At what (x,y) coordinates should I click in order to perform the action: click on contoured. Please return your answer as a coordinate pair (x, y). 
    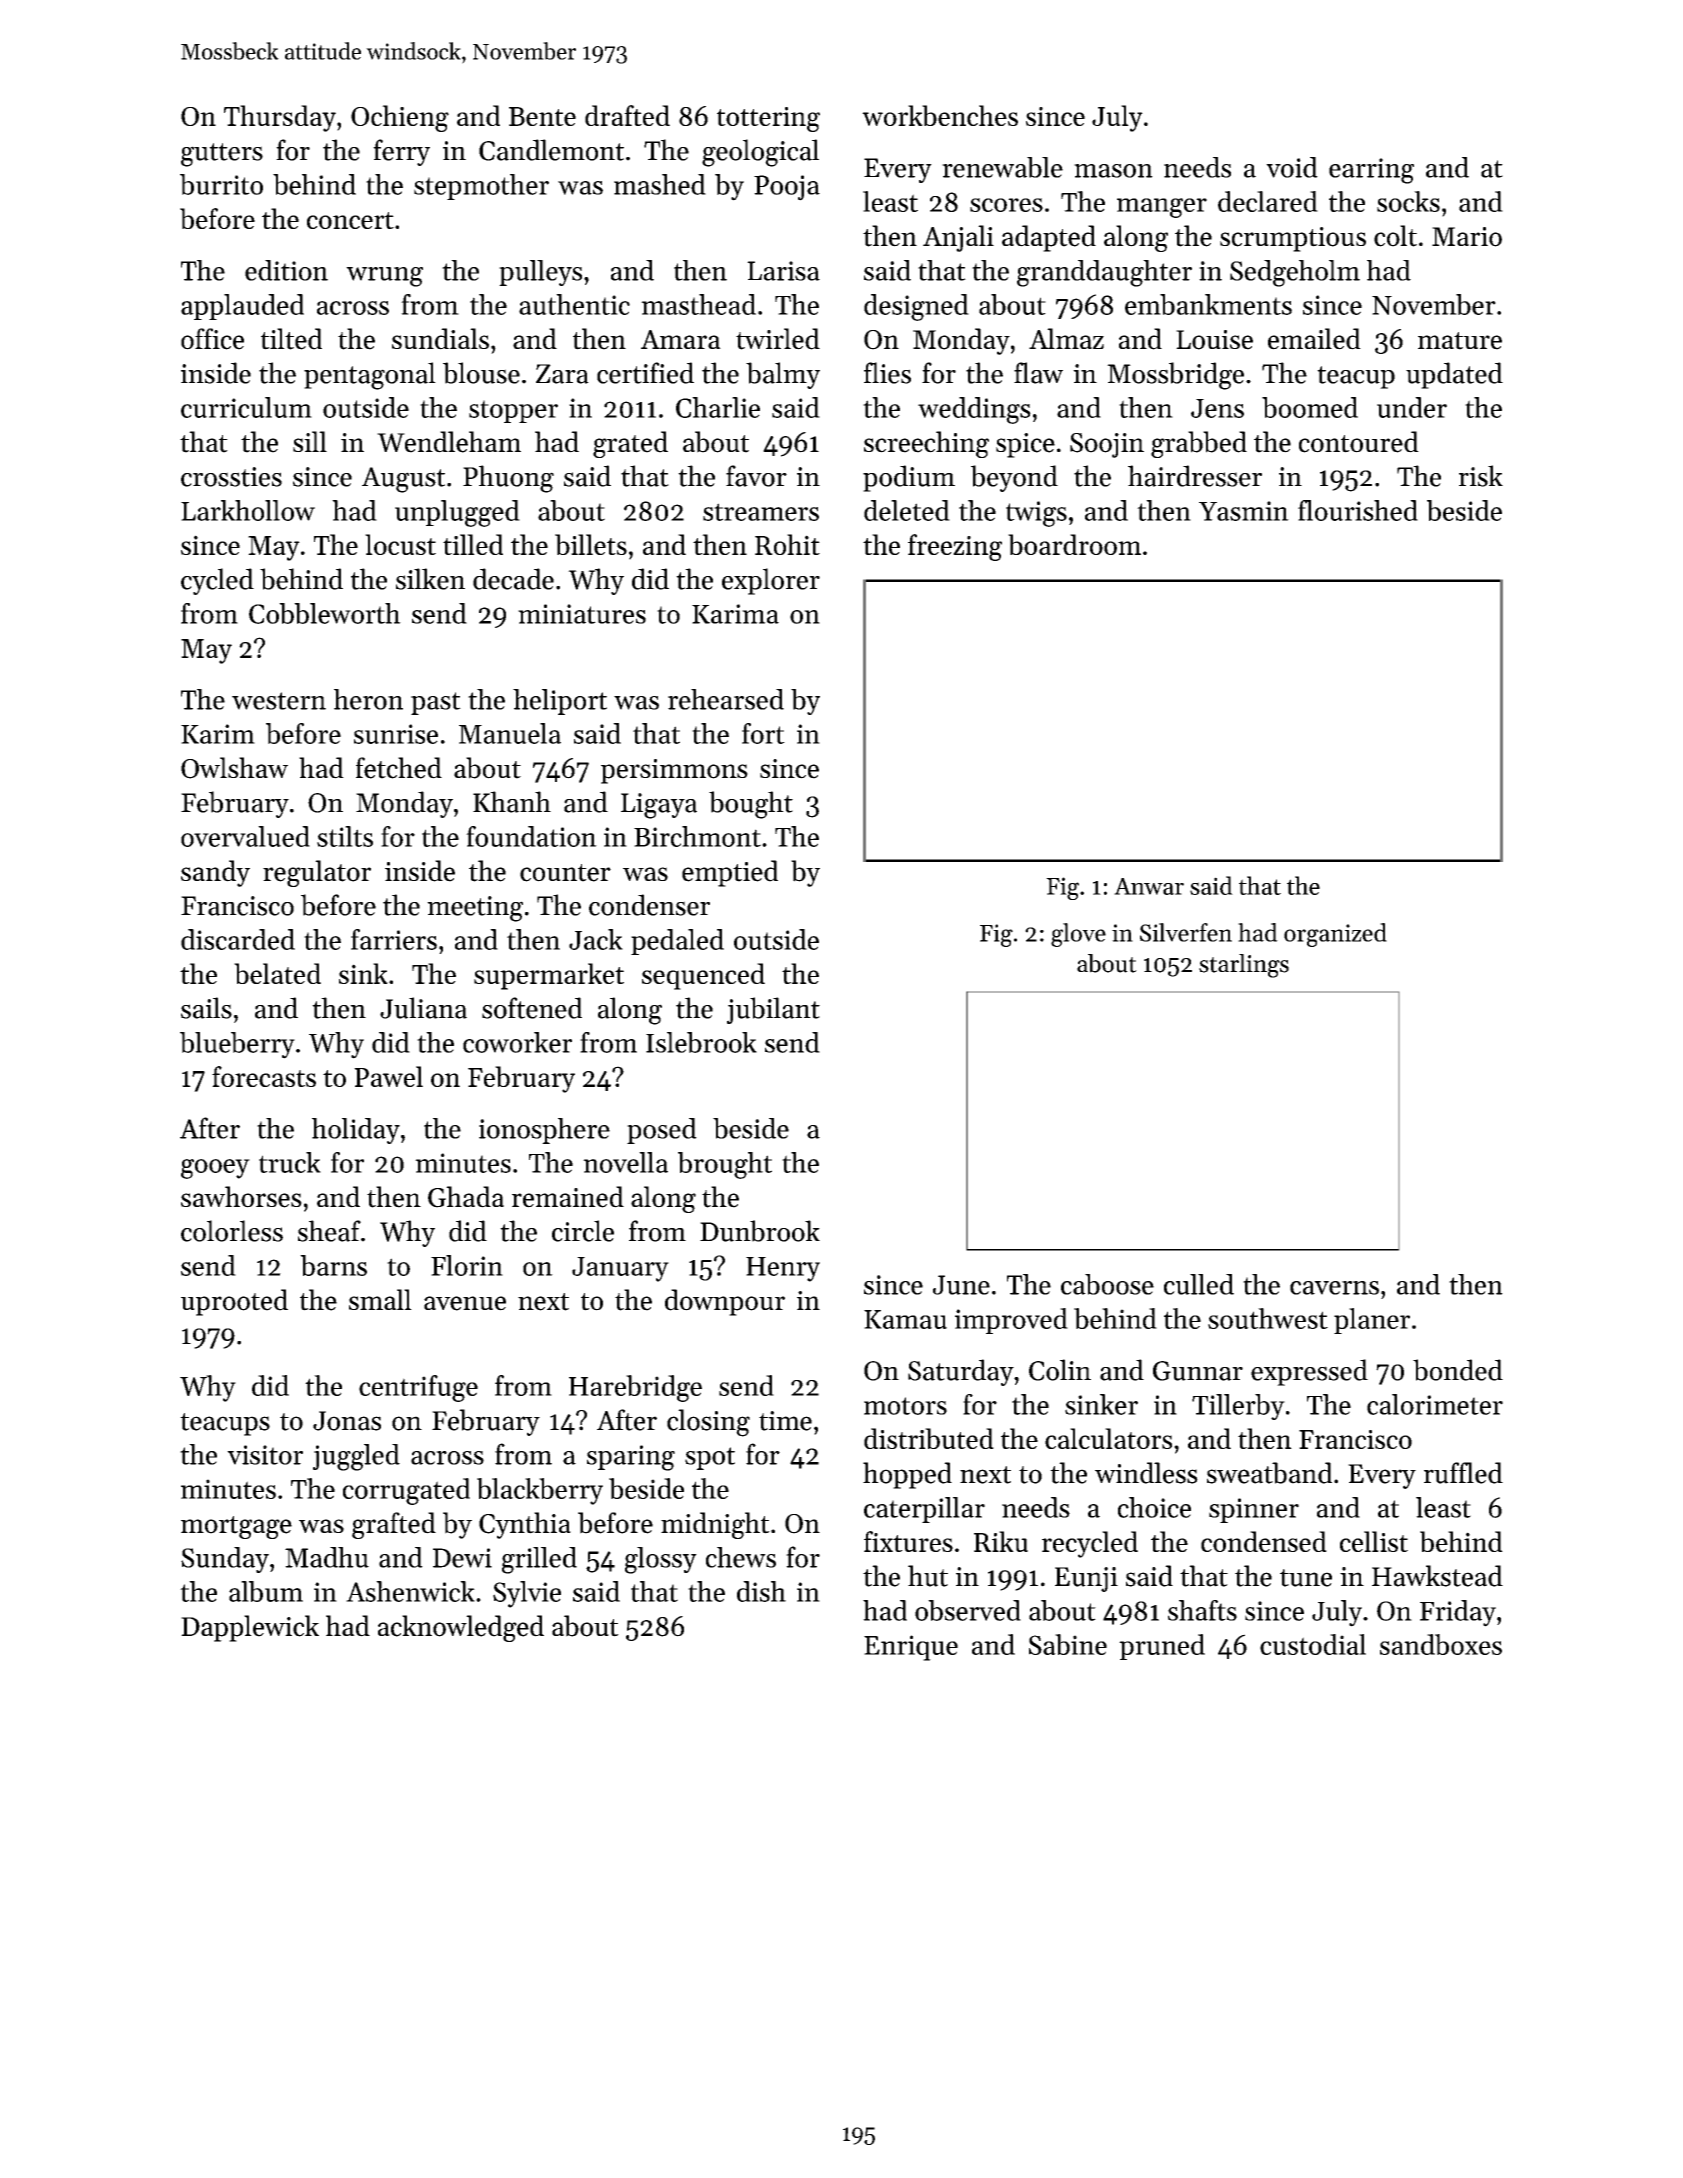
    Looking at the image, I should click on (1359, 442).
